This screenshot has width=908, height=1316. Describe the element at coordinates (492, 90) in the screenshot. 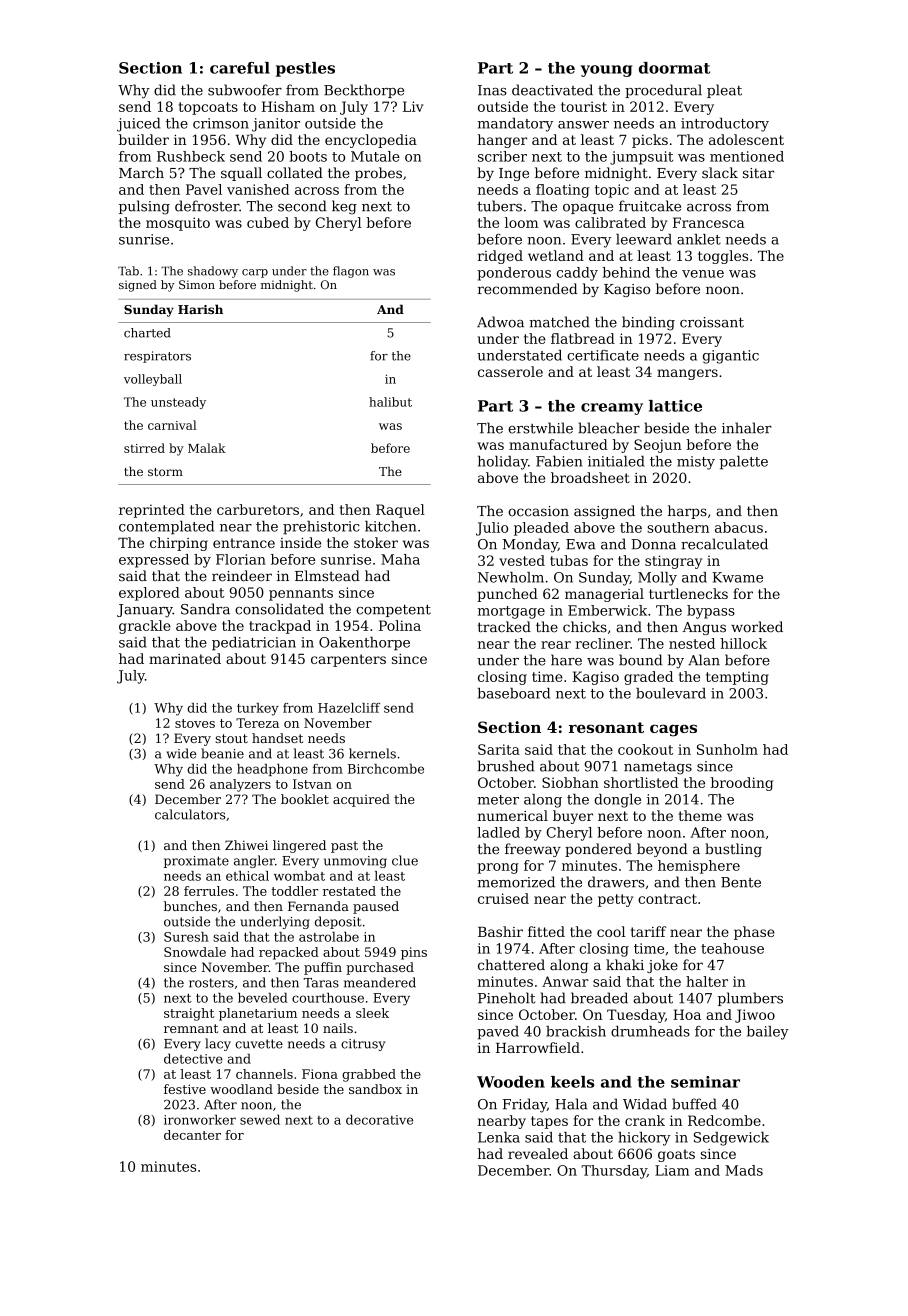

I see `Inas` at that location.
